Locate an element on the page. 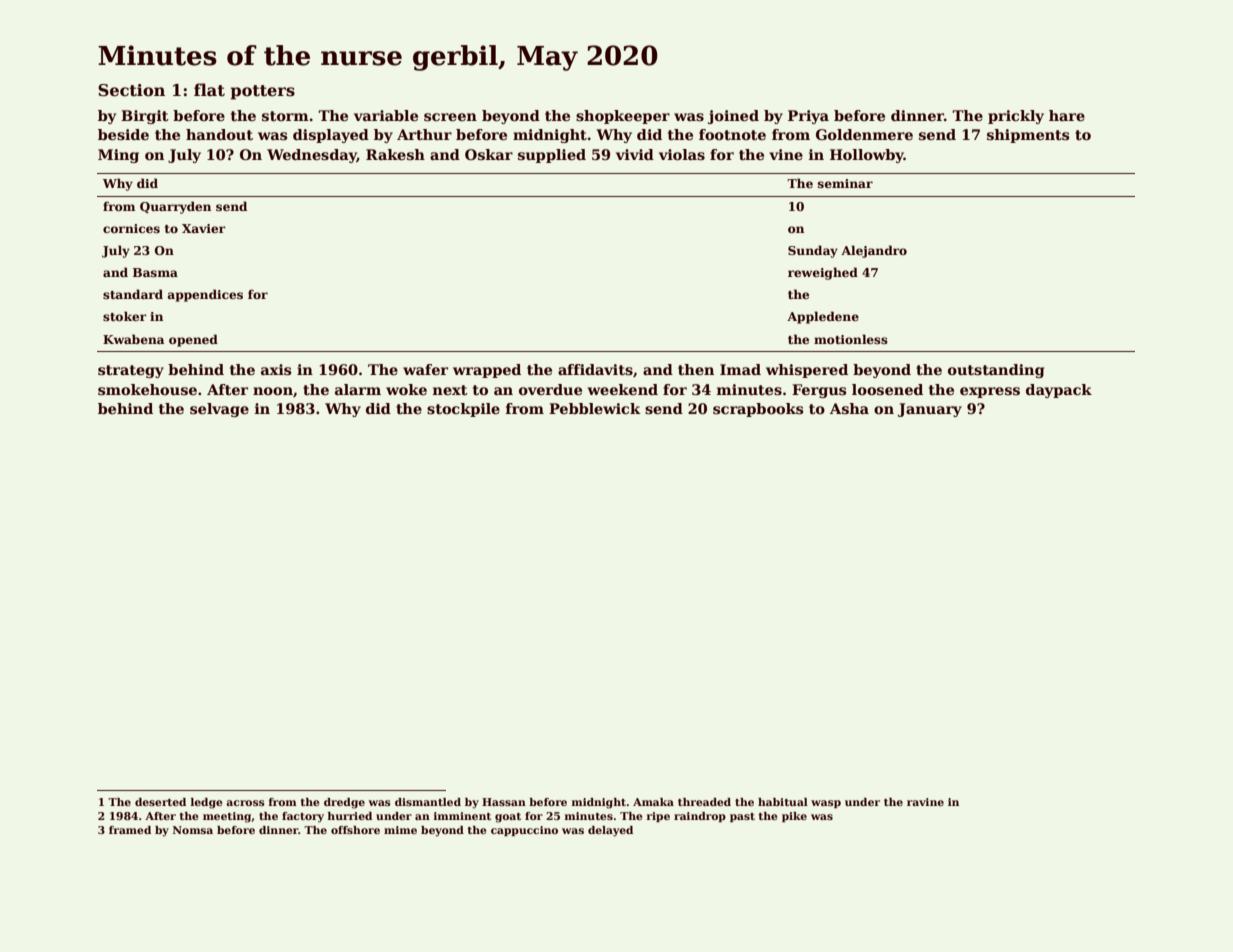  pike is located at coordinates (794, 817).
